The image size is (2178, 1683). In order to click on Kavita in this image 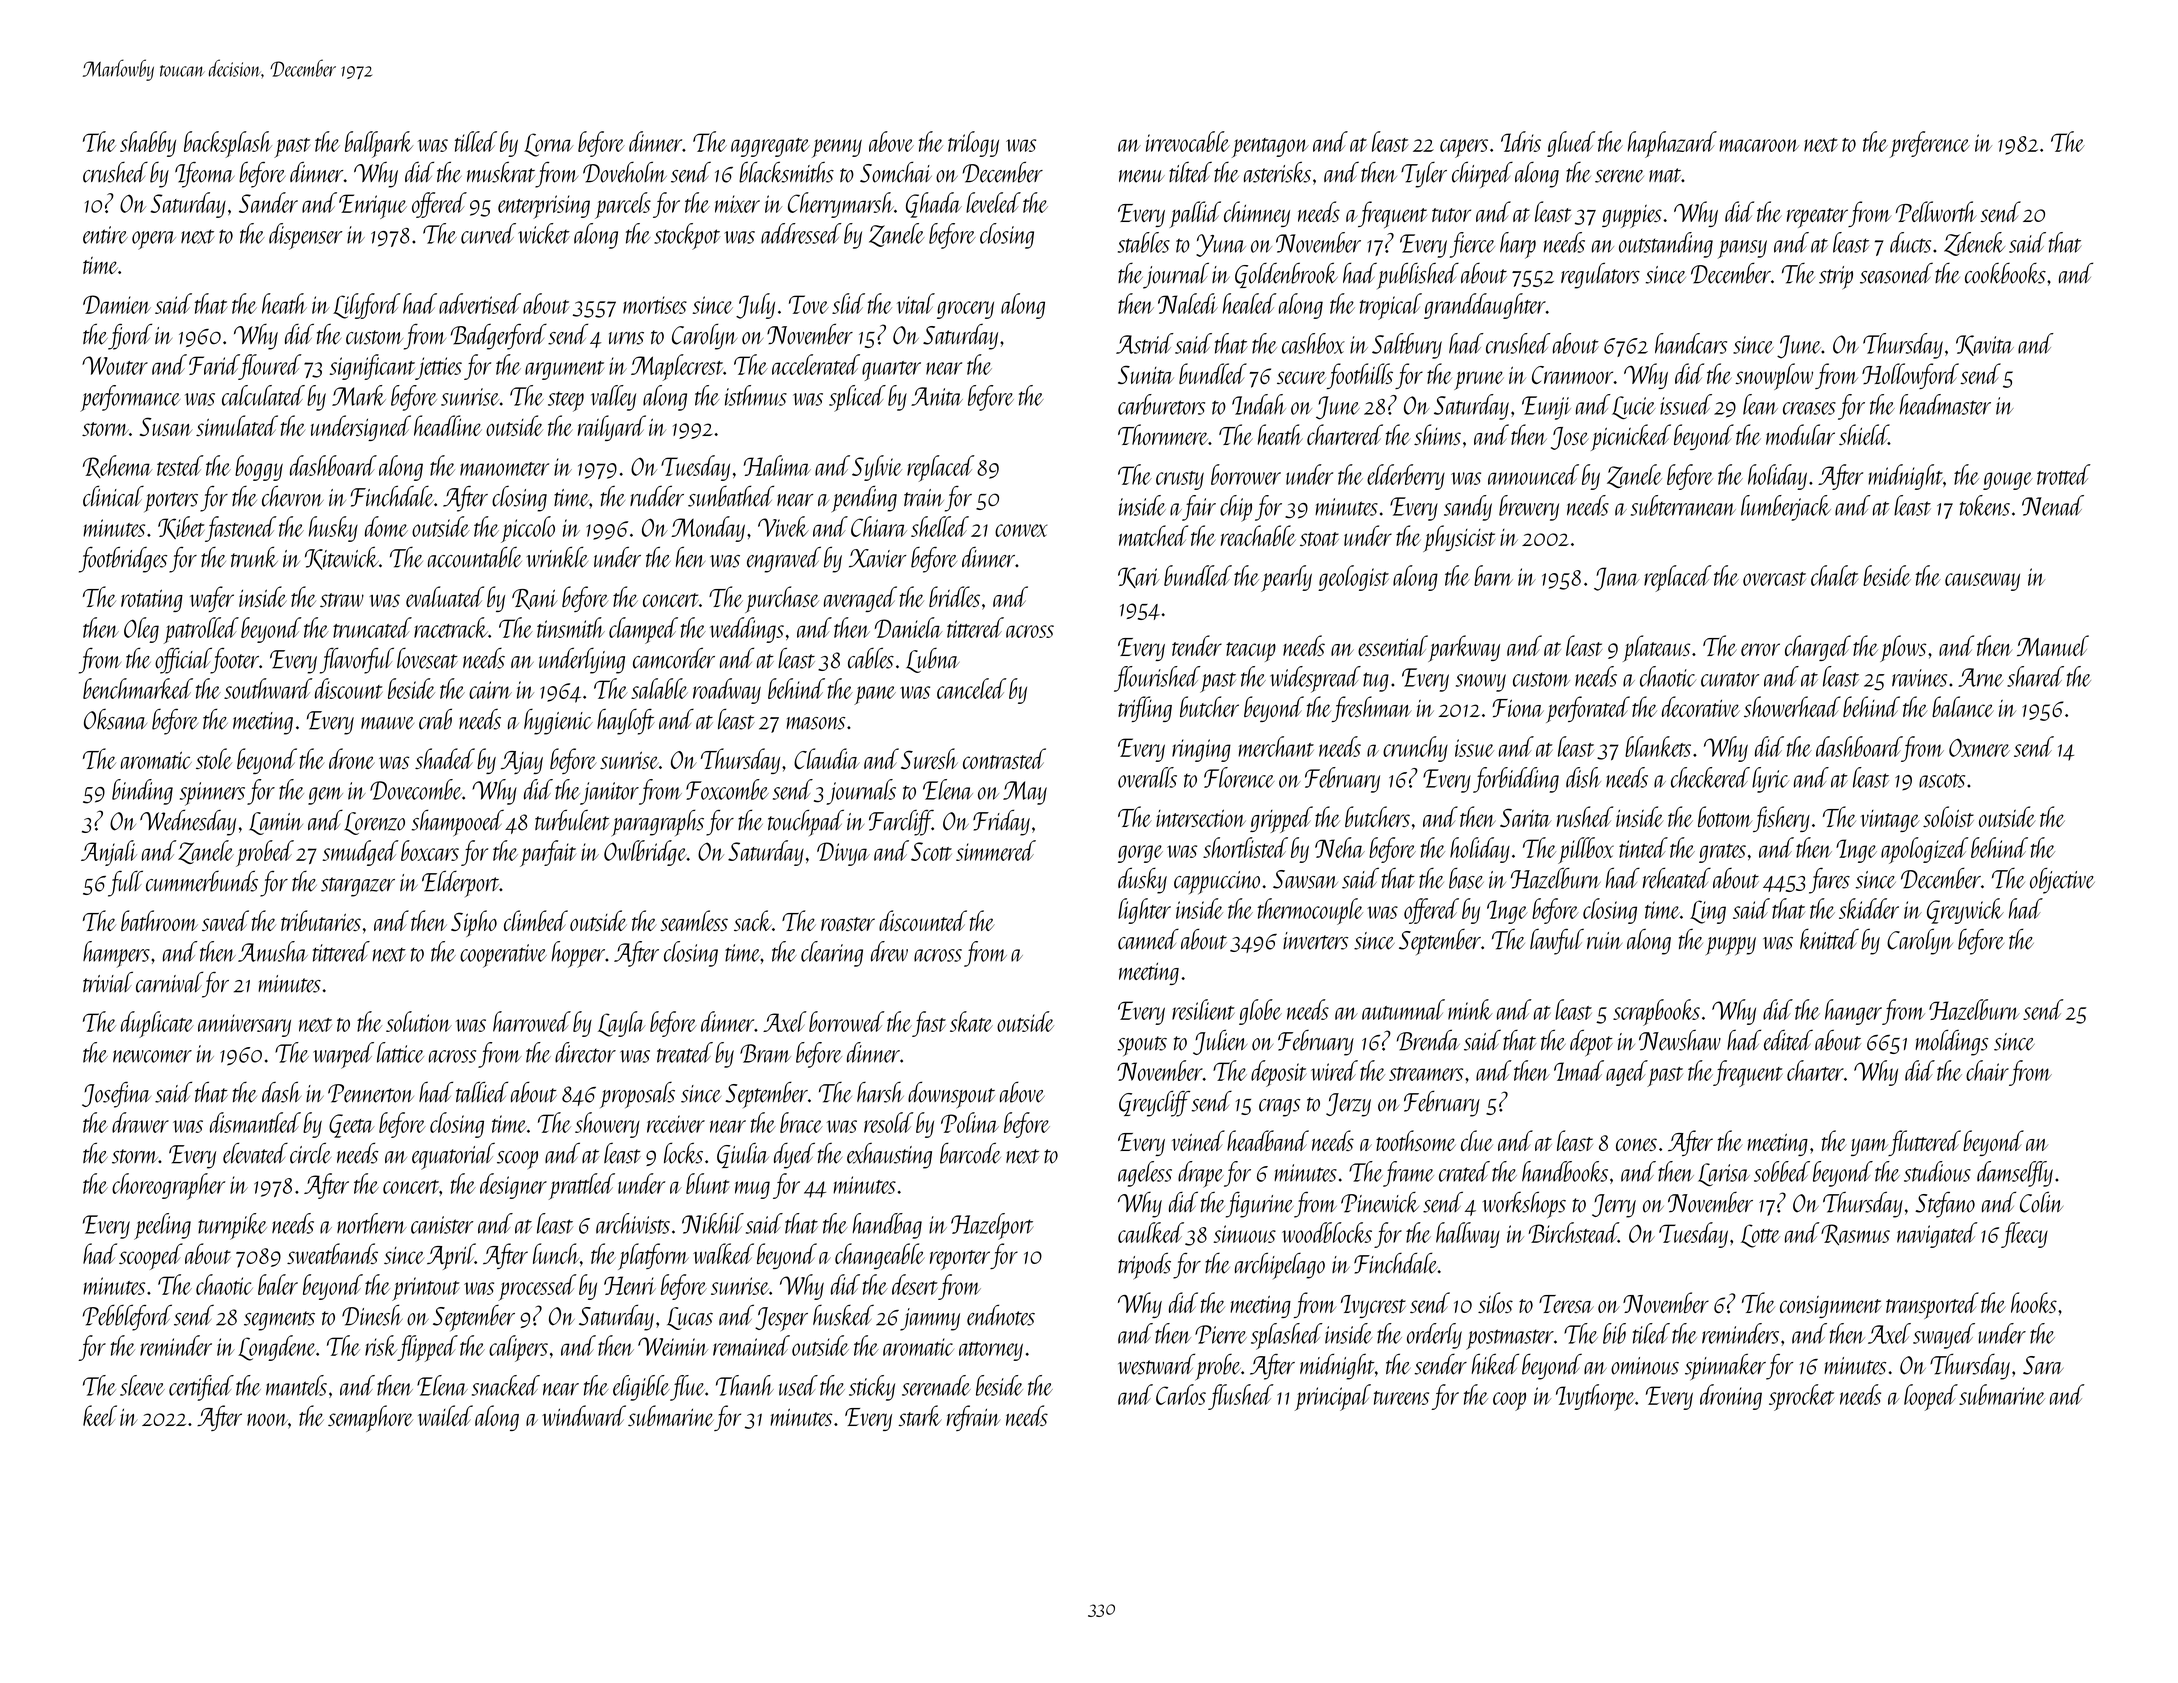, I will do `click(1985, 345)`.
